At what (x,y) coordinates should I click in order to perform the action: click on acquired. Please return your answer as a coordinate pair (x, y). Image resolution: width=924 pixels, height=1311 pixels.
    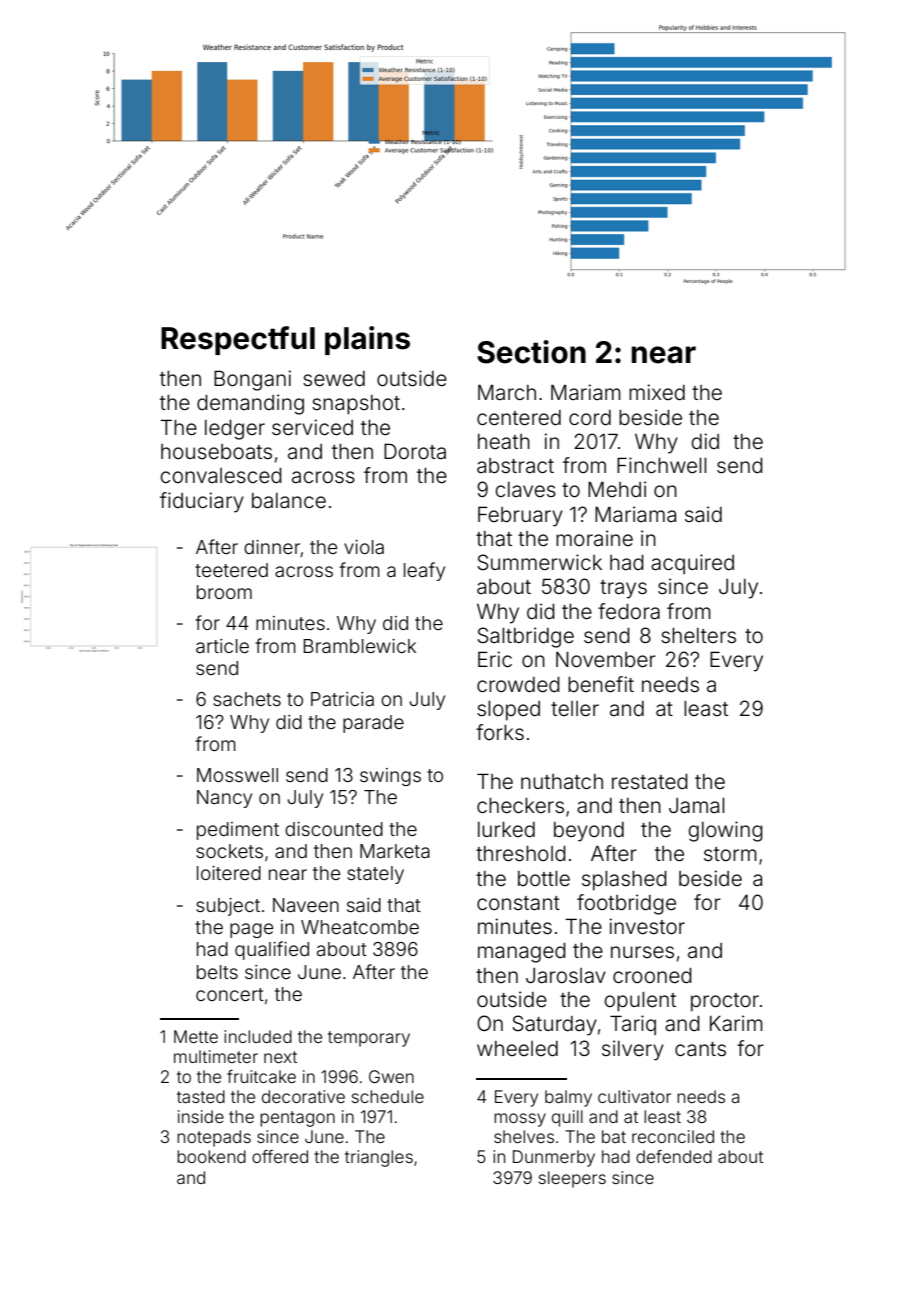
    Looking at the image, I should click on (692, 564).
